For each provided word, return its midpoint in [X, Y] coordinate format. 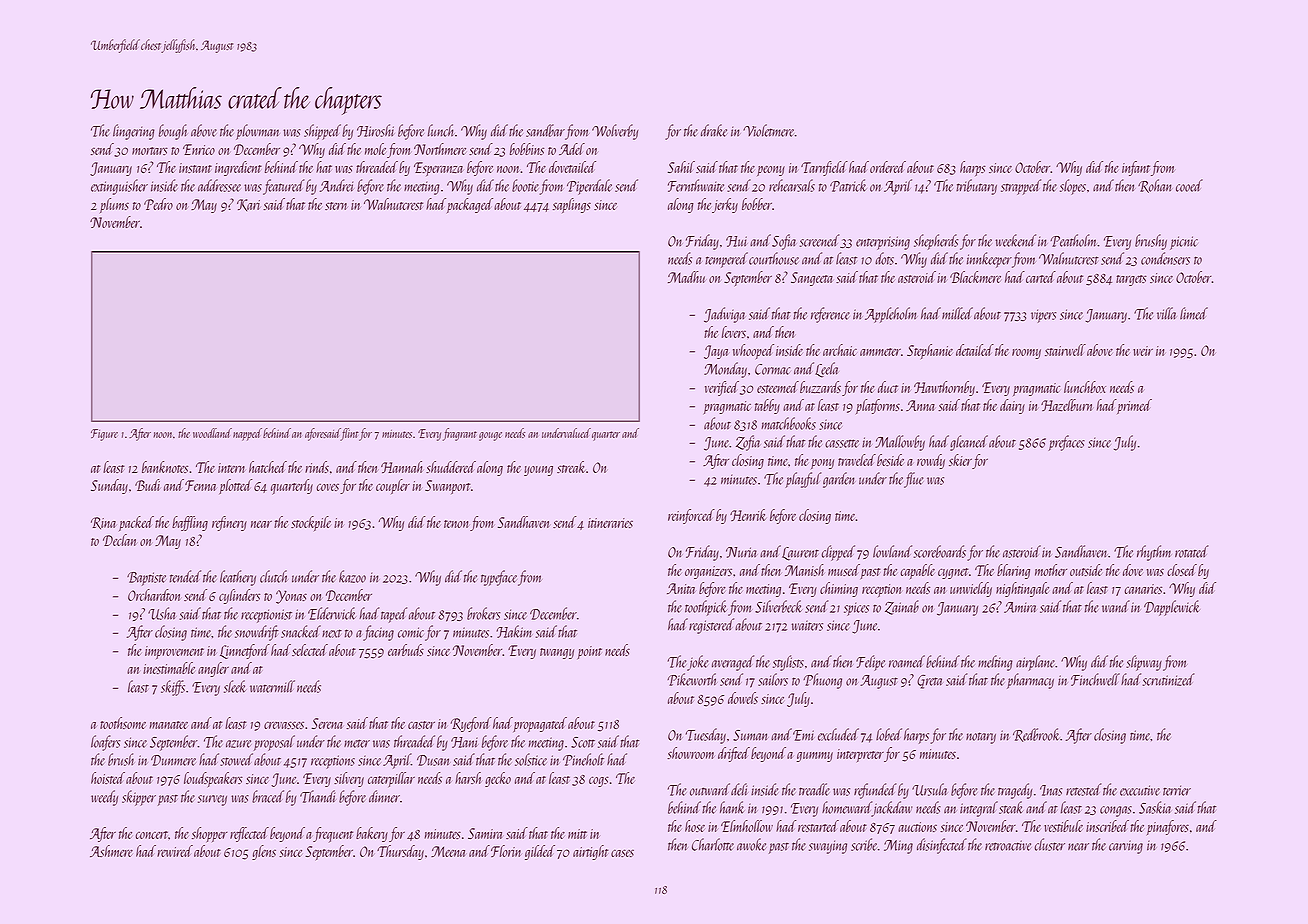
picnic [1184, 243]
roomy [1026, 354]
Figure [104, 435]
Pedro [158, 204]
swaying [828, 847]
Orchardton [154, 595]
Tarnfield [824, 168]
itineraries [610, 523]
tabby [767, 406]
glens [264, 852]
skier [960, 460]
